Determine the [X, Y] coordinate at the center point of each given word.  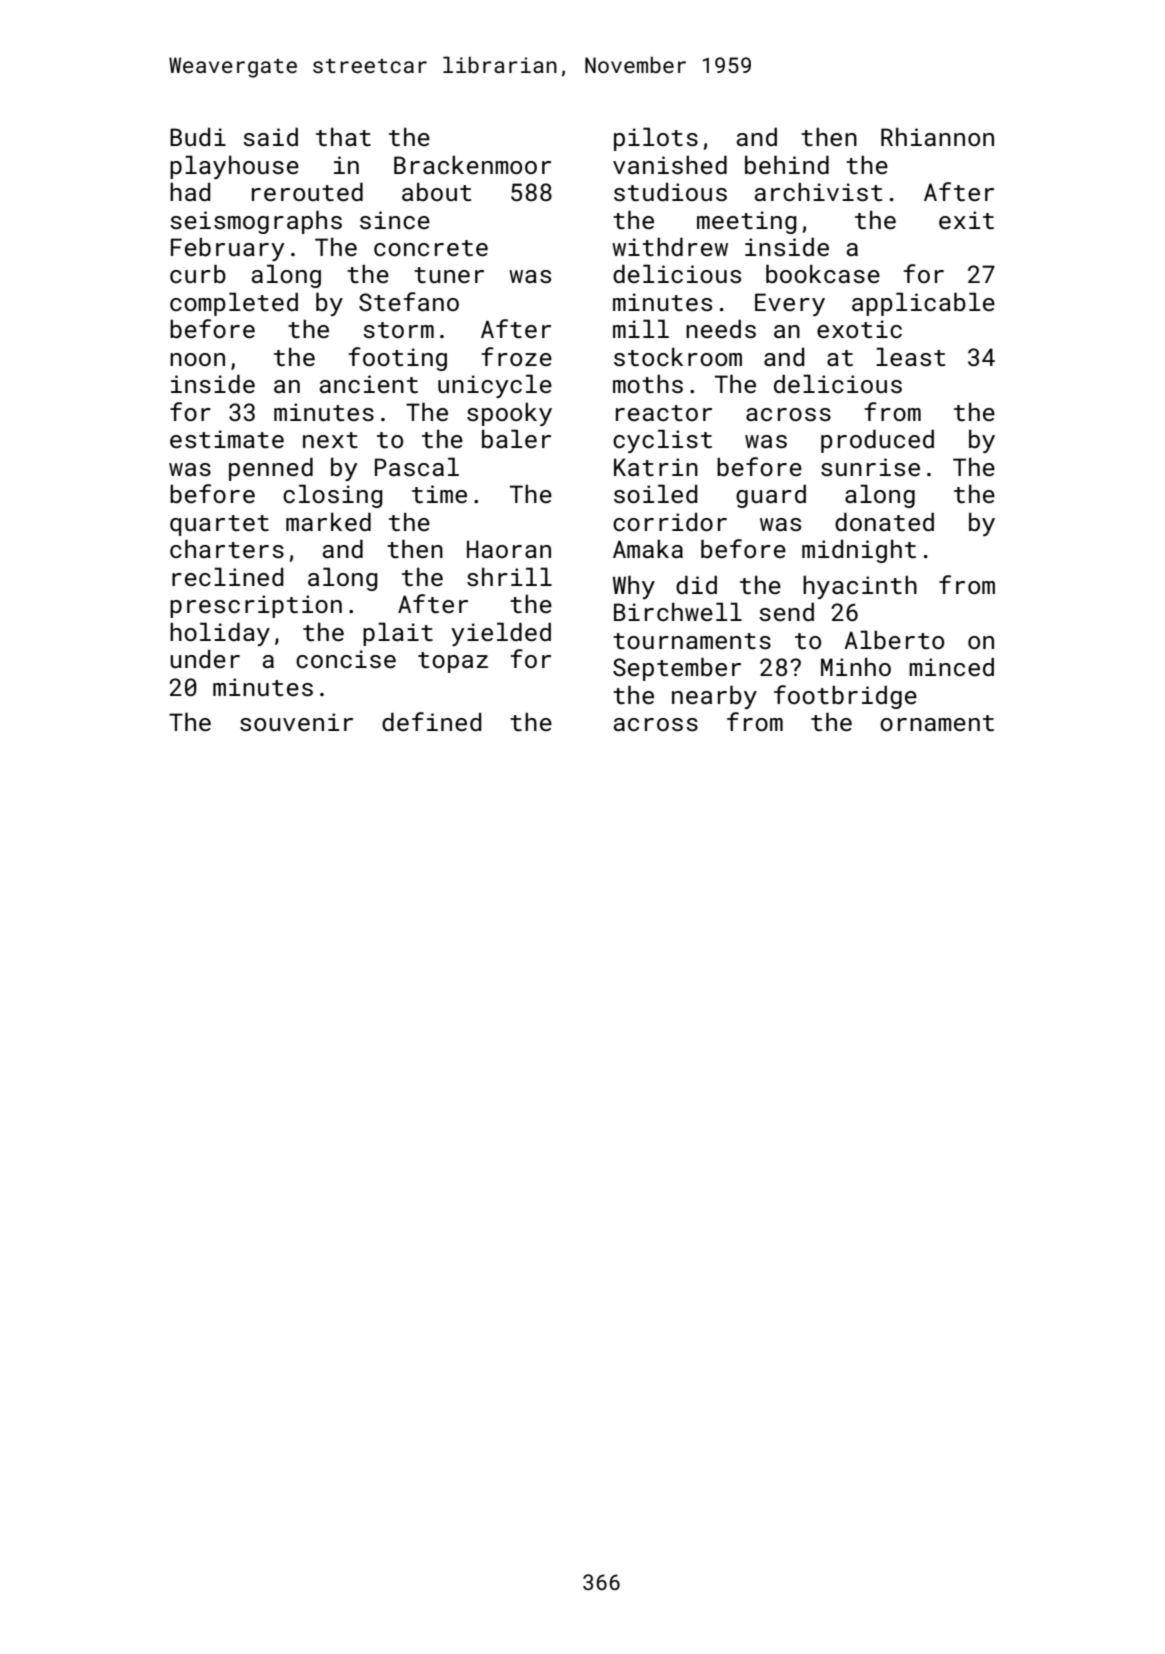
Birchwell [678, 611]
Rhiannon [937, 136]
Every [790, 304]
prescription [256, 606]
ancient [369, 384]
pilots [656, 139]
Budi [198, 137]
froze [517, 356]
